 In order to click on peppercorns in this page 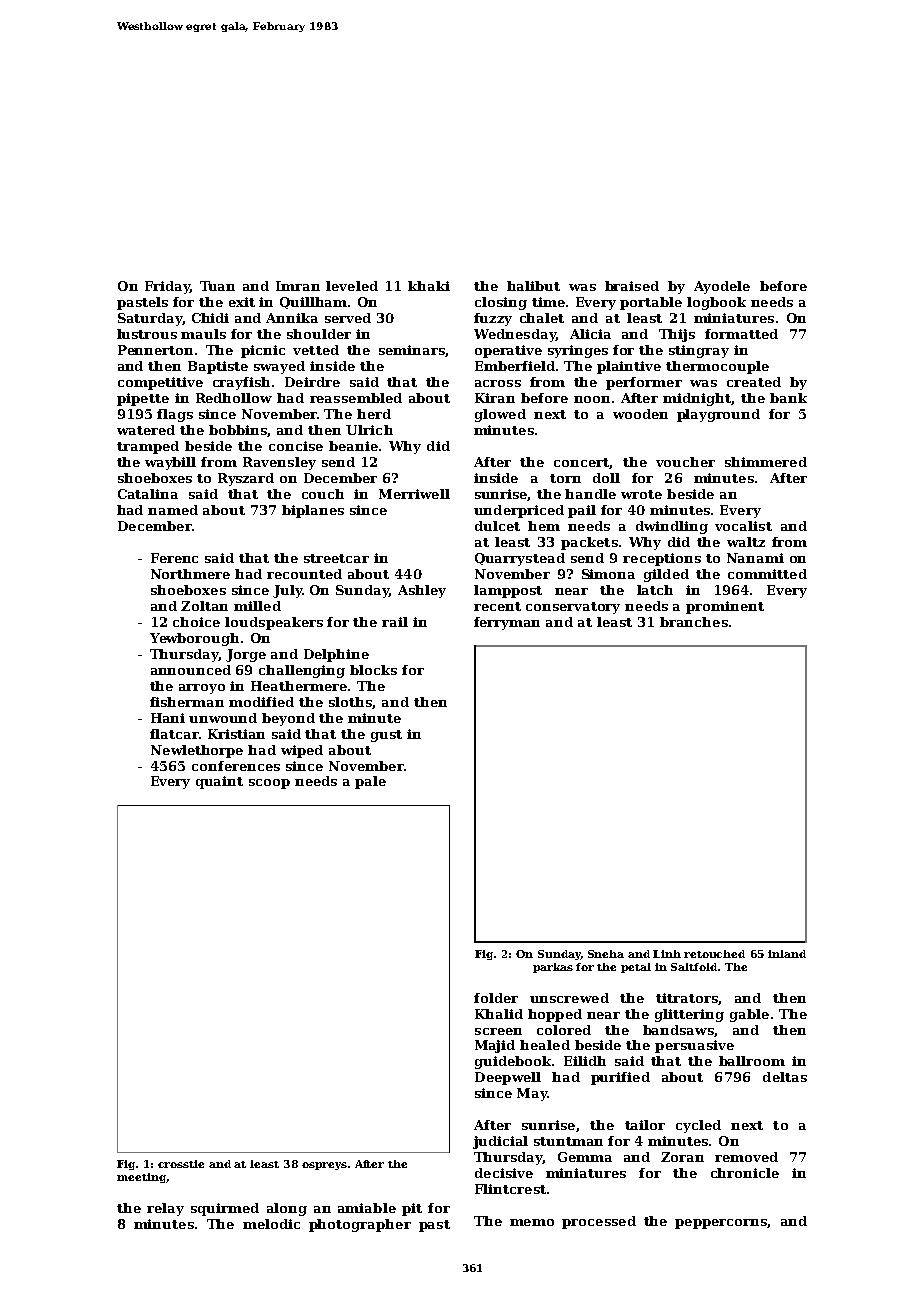, I will do `click(721, 1224)`.
